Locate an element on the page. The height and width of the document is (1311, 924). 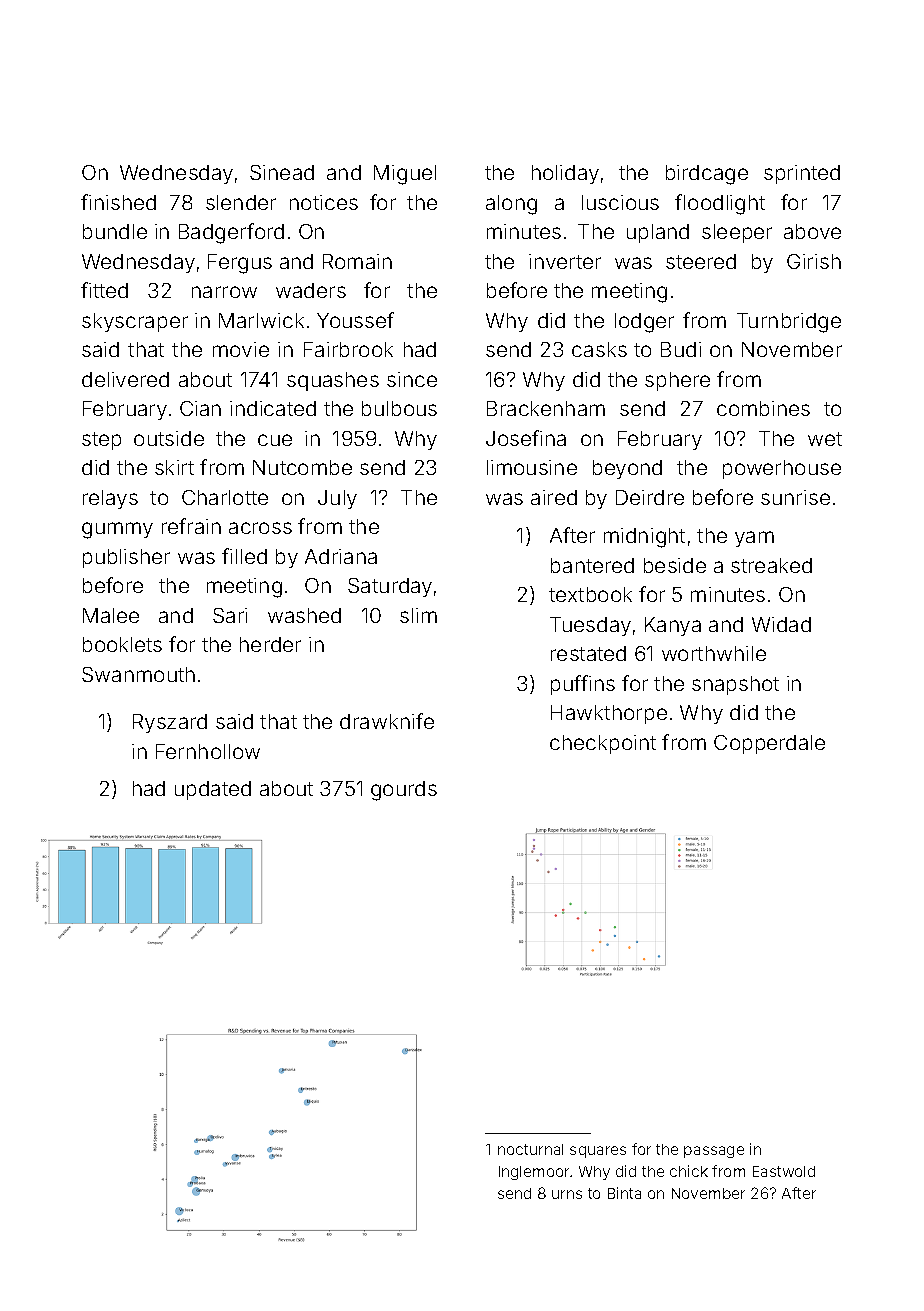
publisher is located at coordinates (126, 558).
